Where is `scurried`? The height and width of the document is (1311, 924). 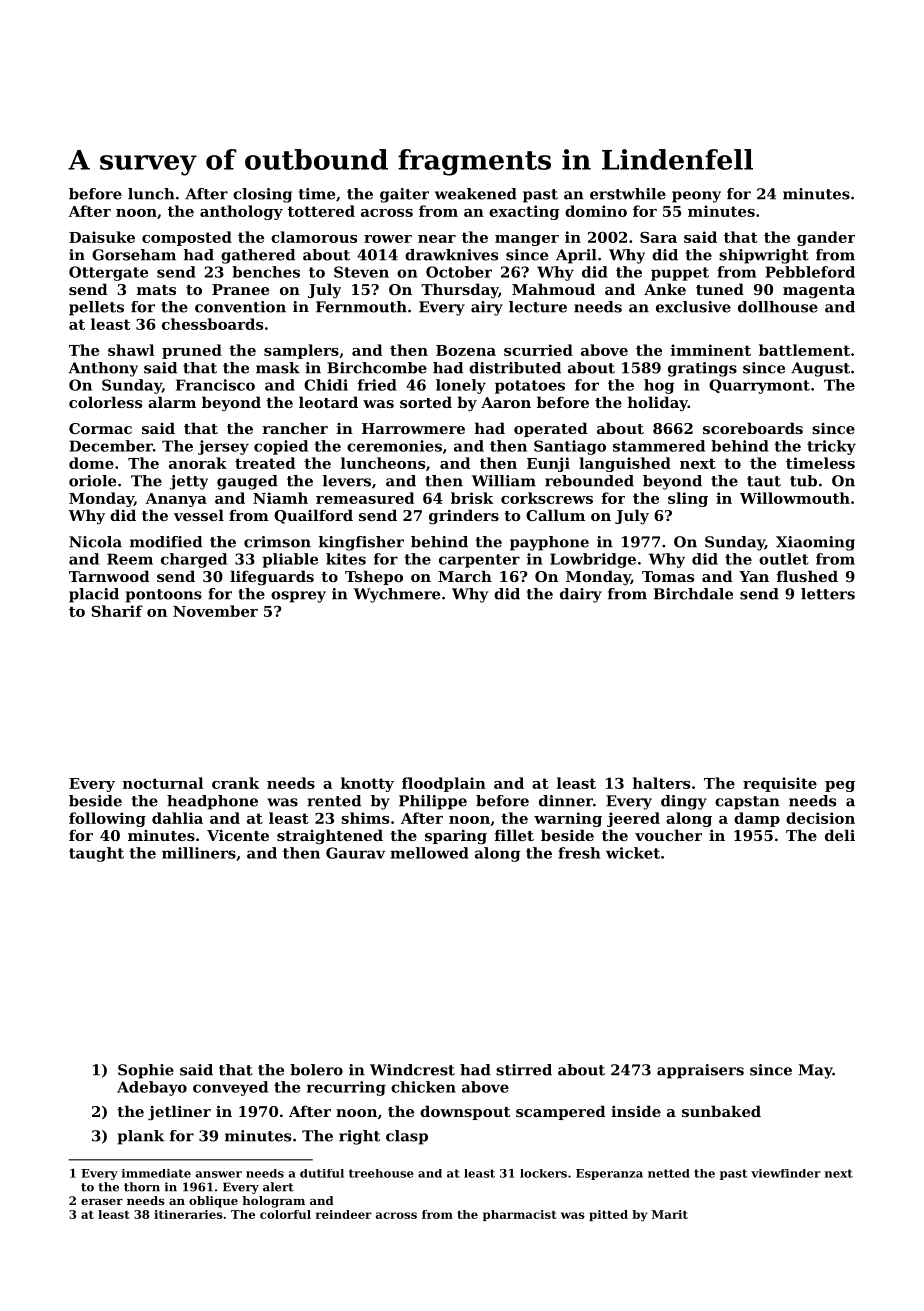
scurried is located at coordinates (538, 350).
